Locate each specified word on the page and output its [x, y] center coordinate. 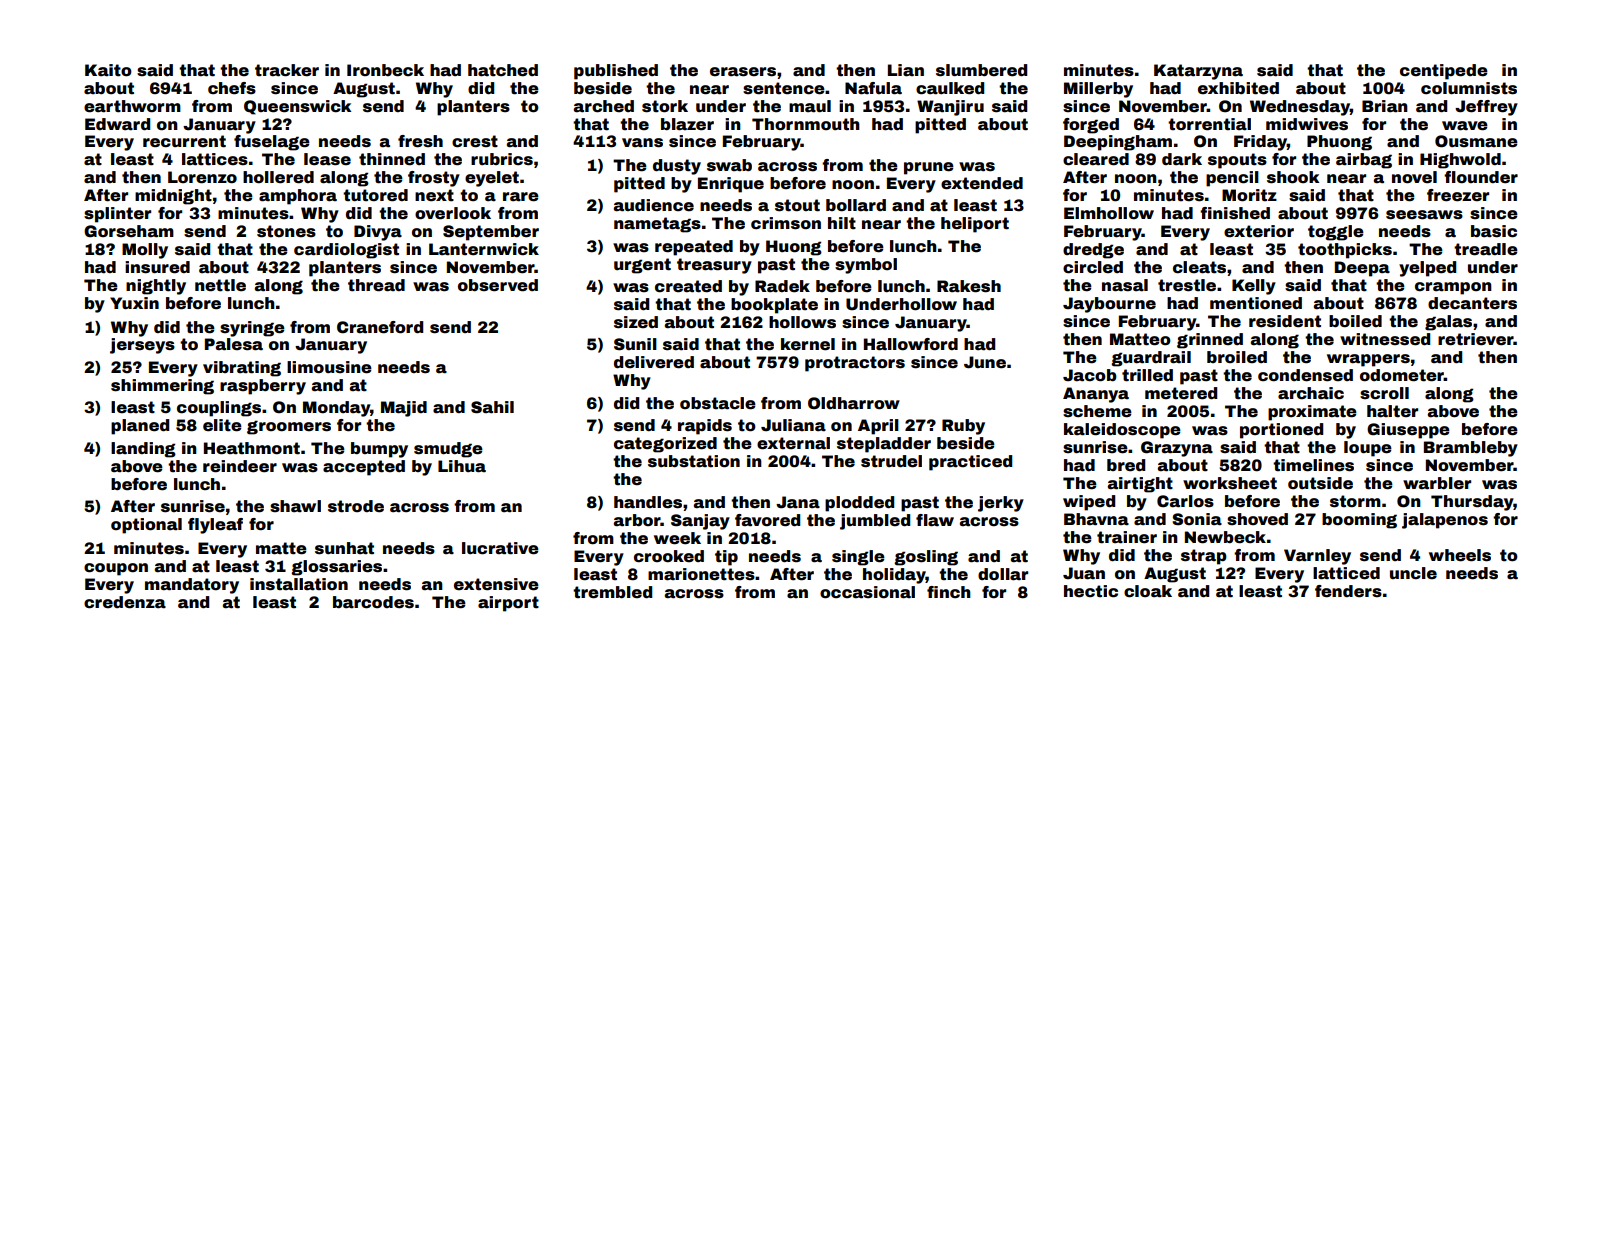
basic [1494, 231]
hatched [503, 70]
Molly [145, 251]
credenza [125, 602]
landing [143, 450]
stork [665, 106]
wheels [1460, 555]
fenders [1348, 591]
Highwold [1460, 161]
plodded [859, 504]
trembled [612, 592]
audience [654, 205]
